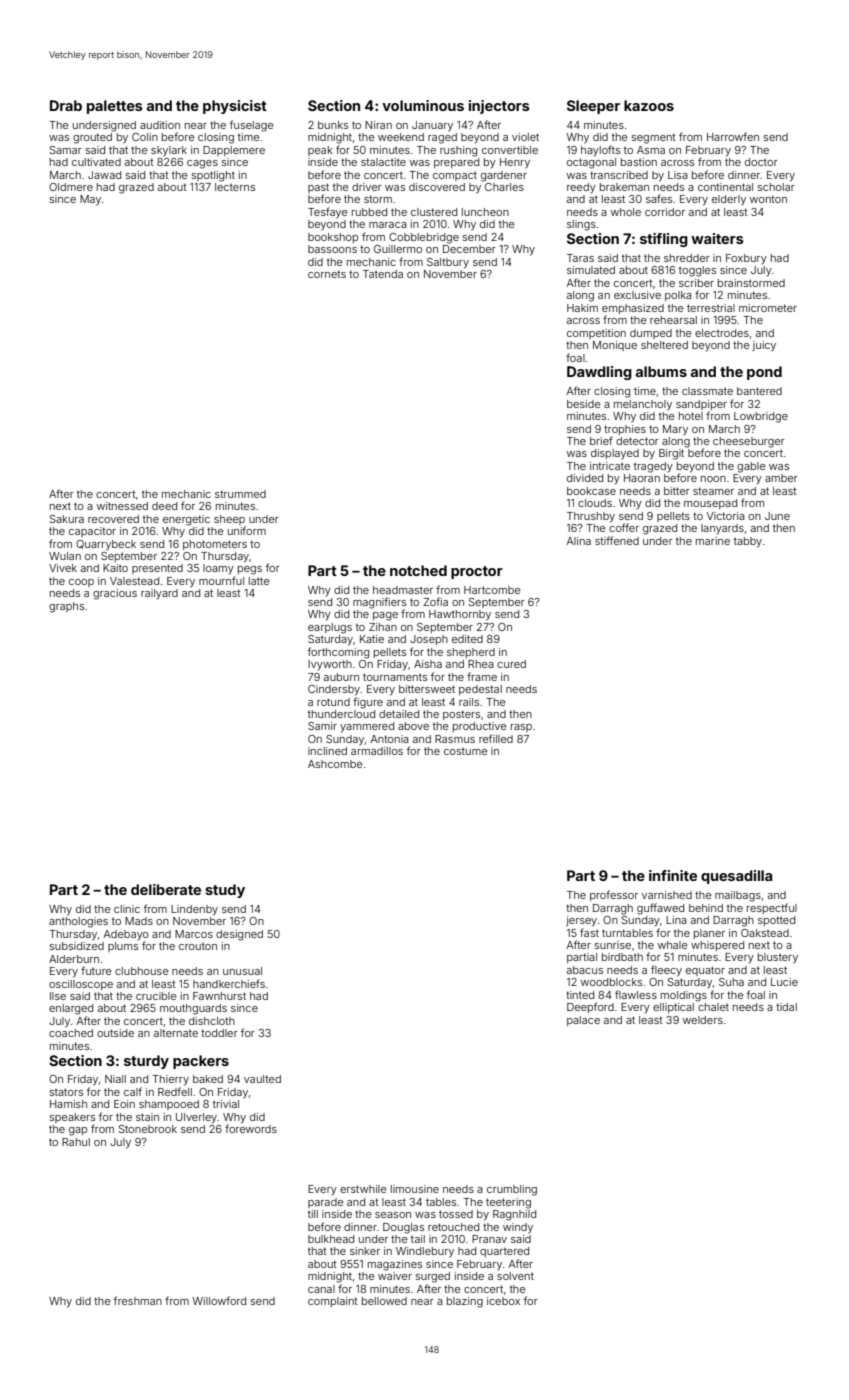 Image resolution: width=849 pixels, height=1400 pixels. Describe the element at coordinates (262, 1079) in the screenshot. I see `vaulted` at that location.
